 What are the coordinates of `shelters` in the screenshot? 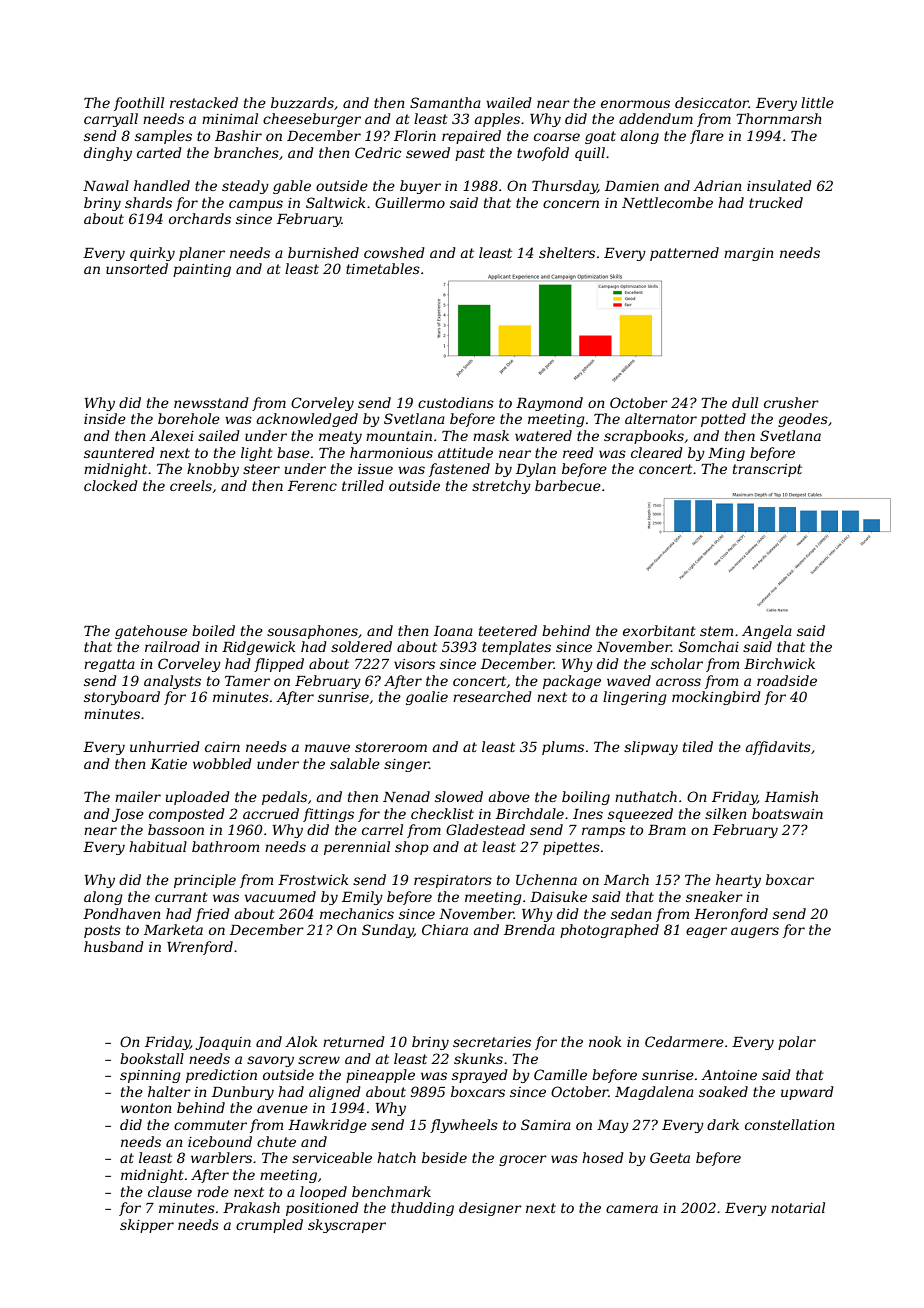 It's located at (567, 252).
